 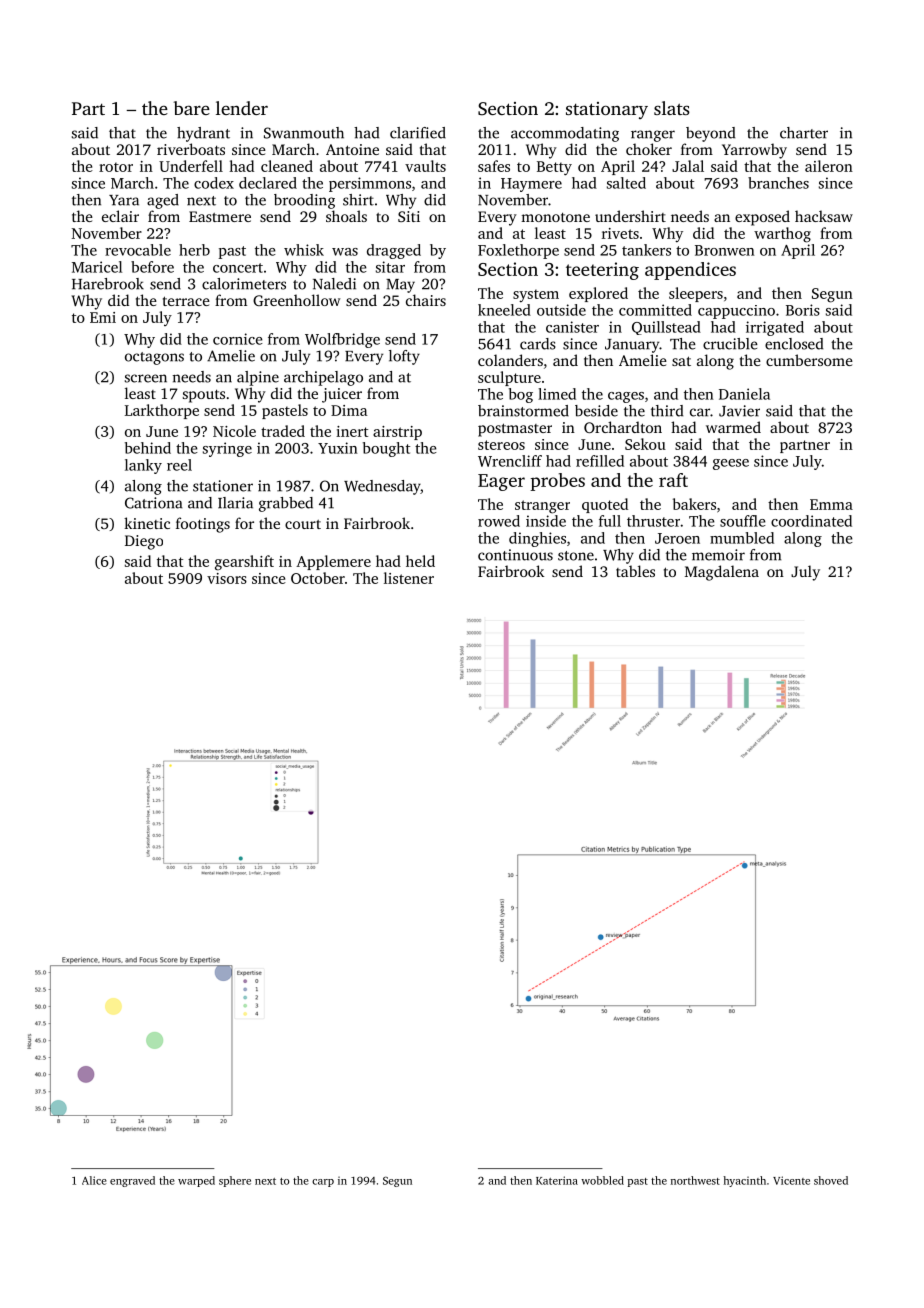 I want to click on held, so click(x=420, y=561).
